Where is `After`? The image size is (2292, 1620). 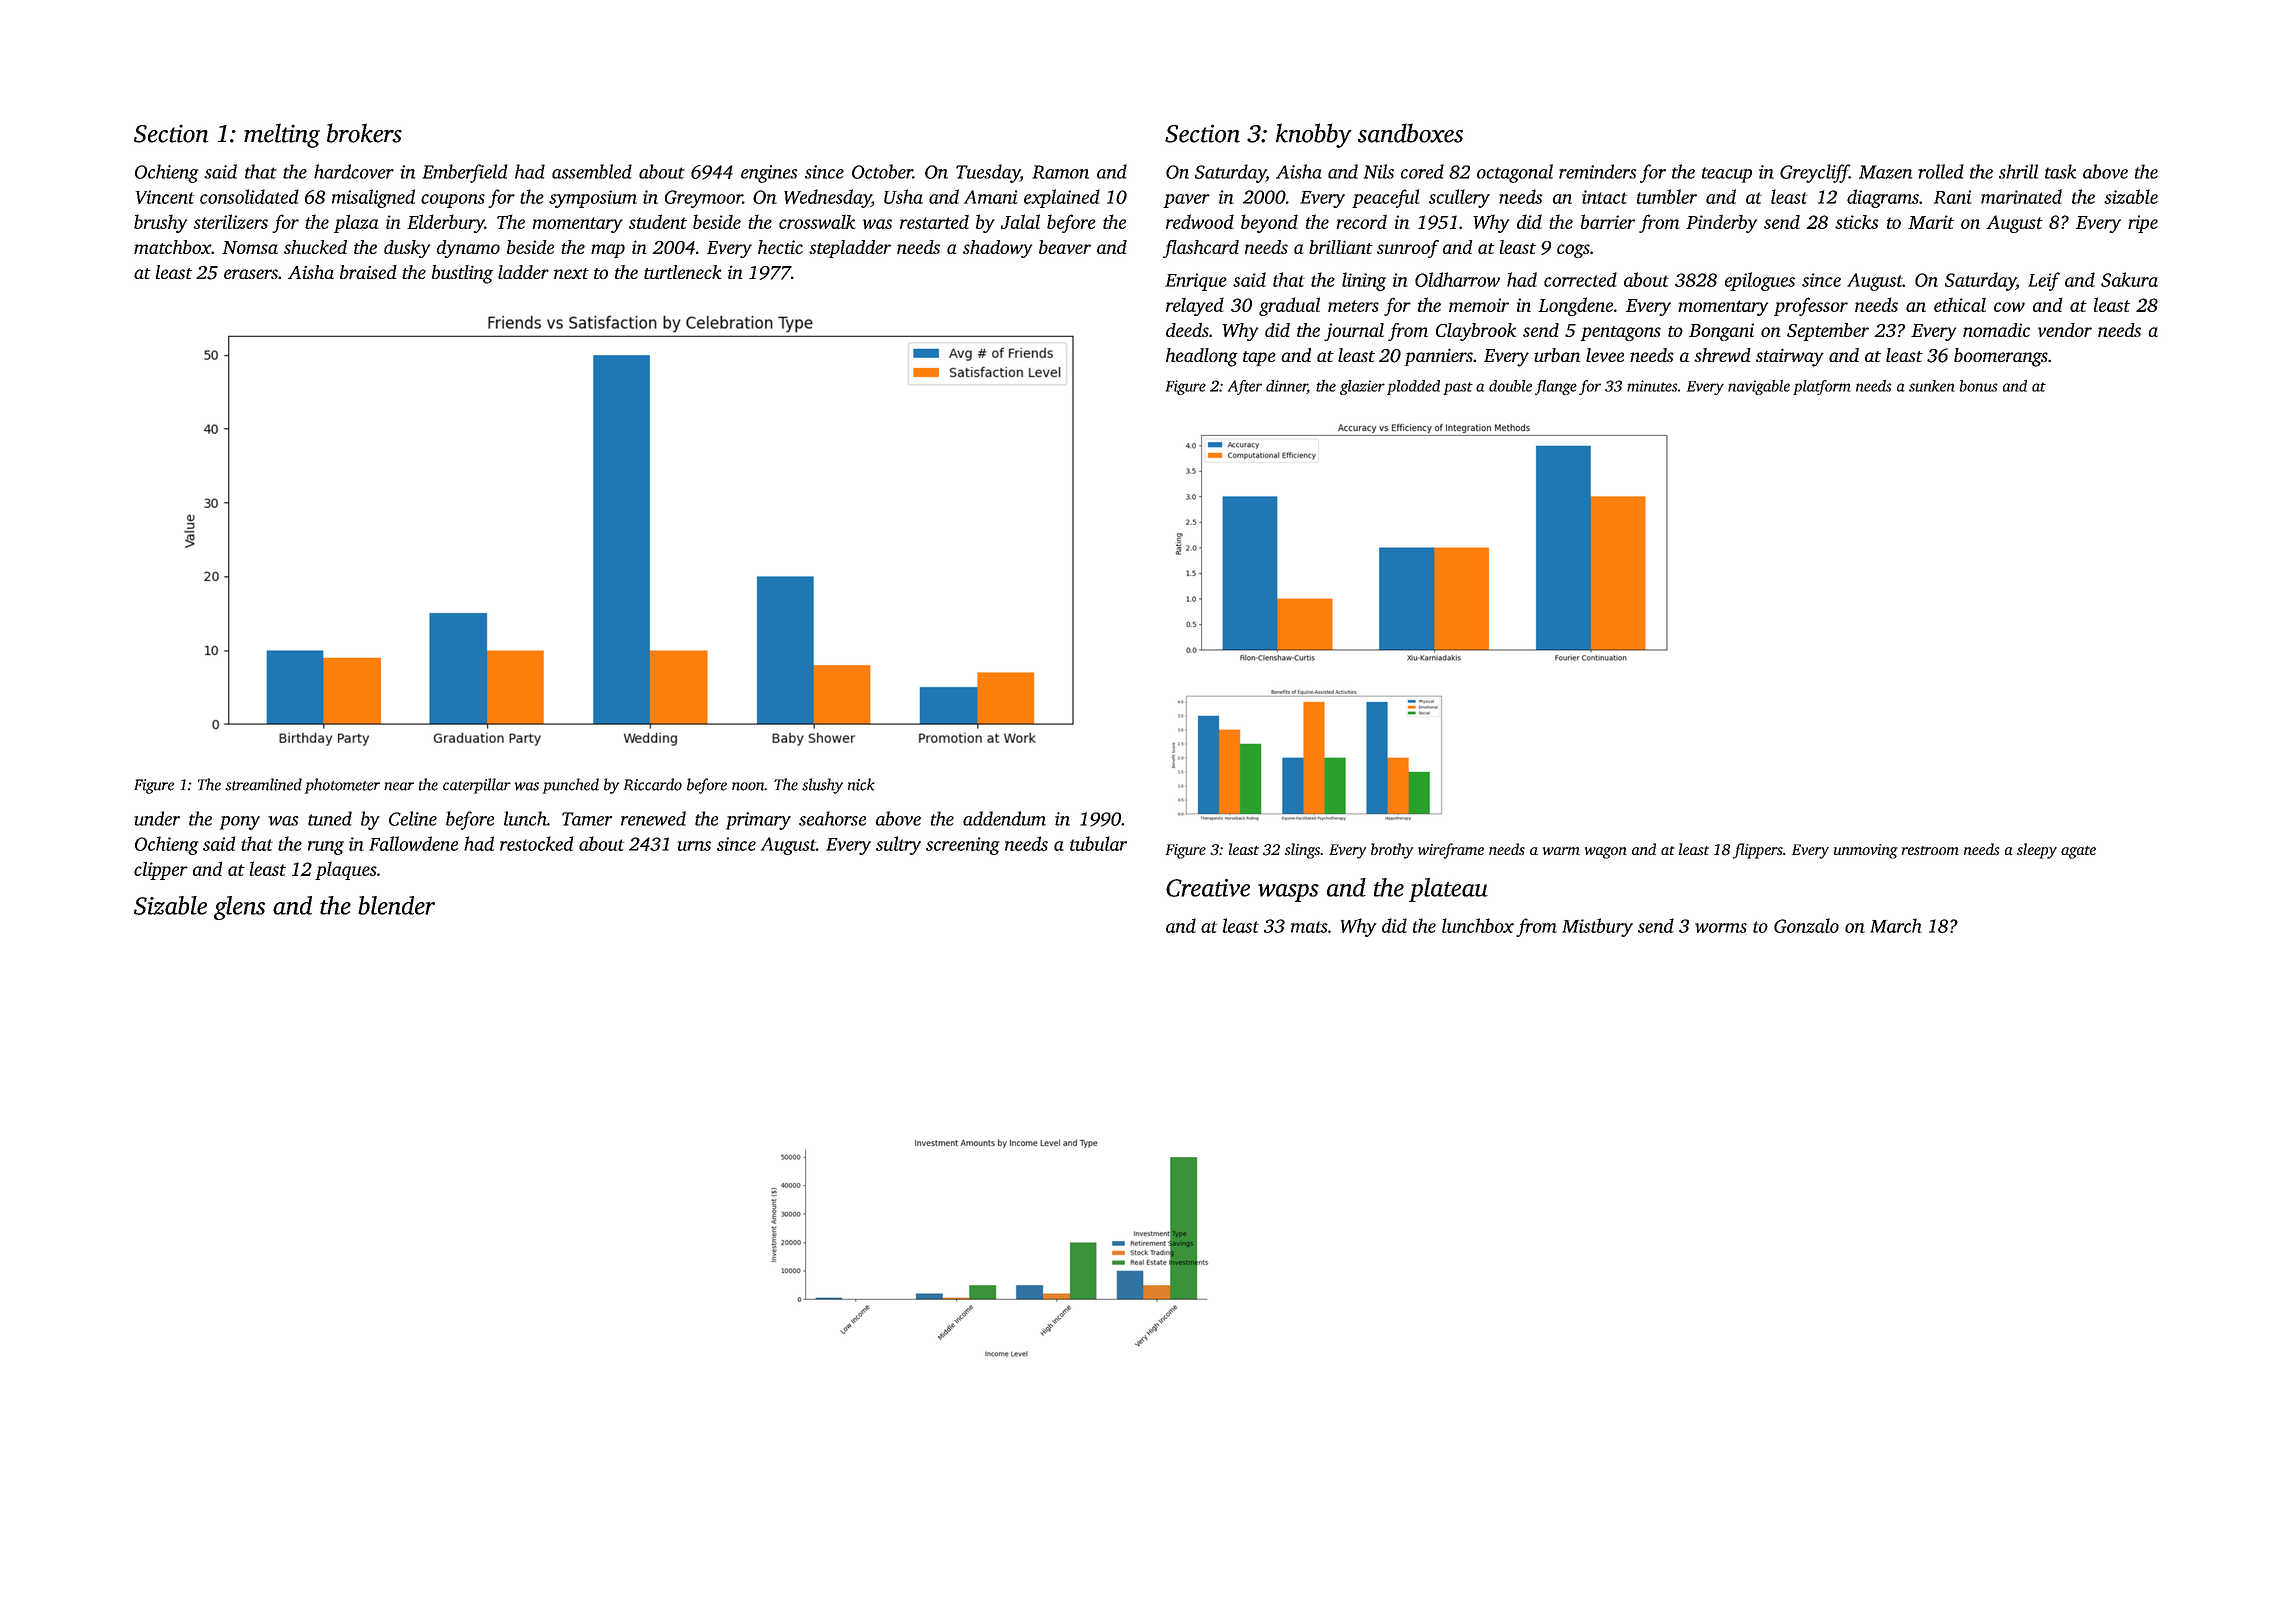 After is located at coordinates (1245, 387).
